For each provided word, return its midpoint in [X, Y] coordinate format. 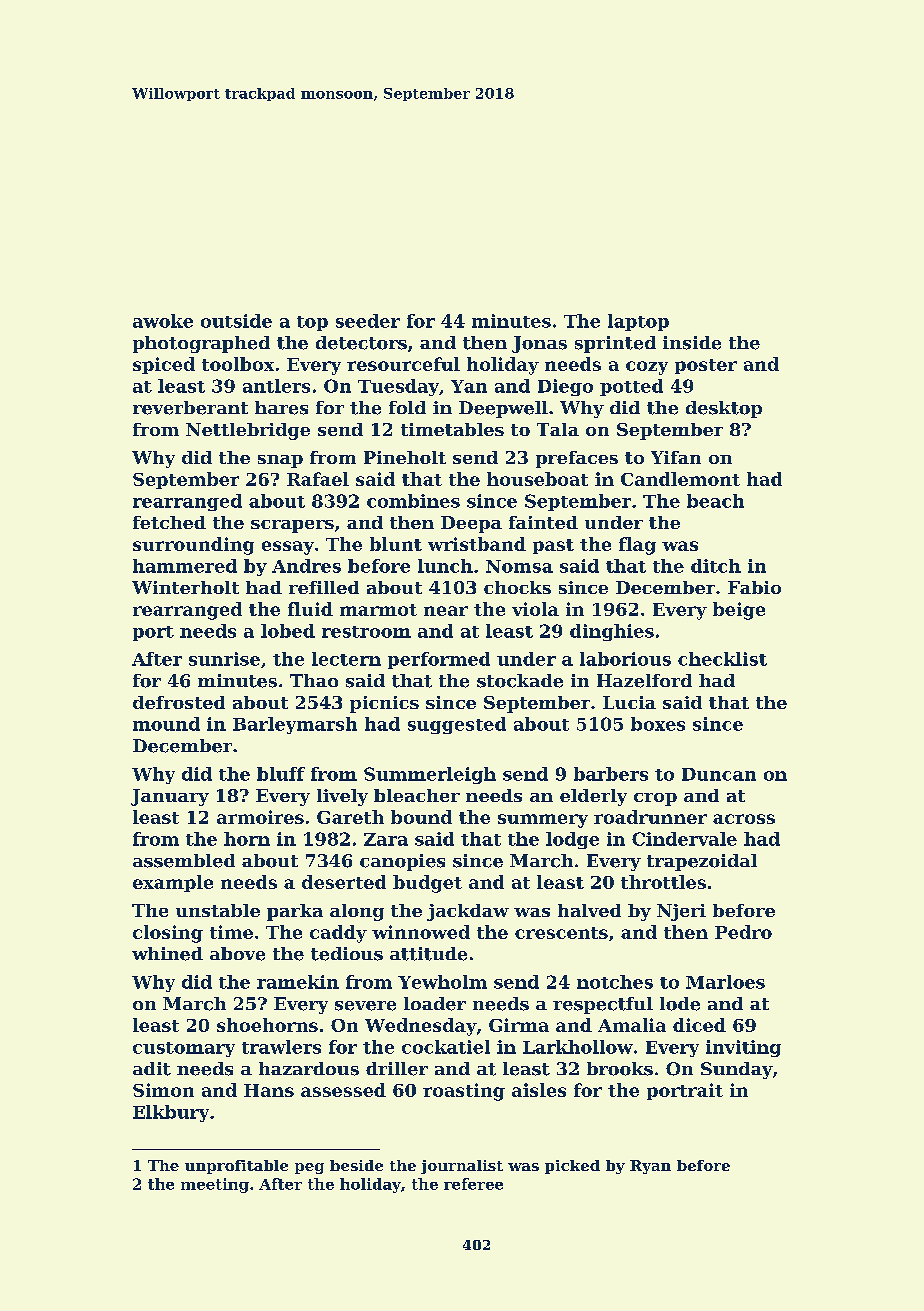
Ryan [650, 1167]
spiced [164, 365]
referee [473, 1184]
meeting [215, 1185]
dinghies [612, 632]
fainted [543, 522]
